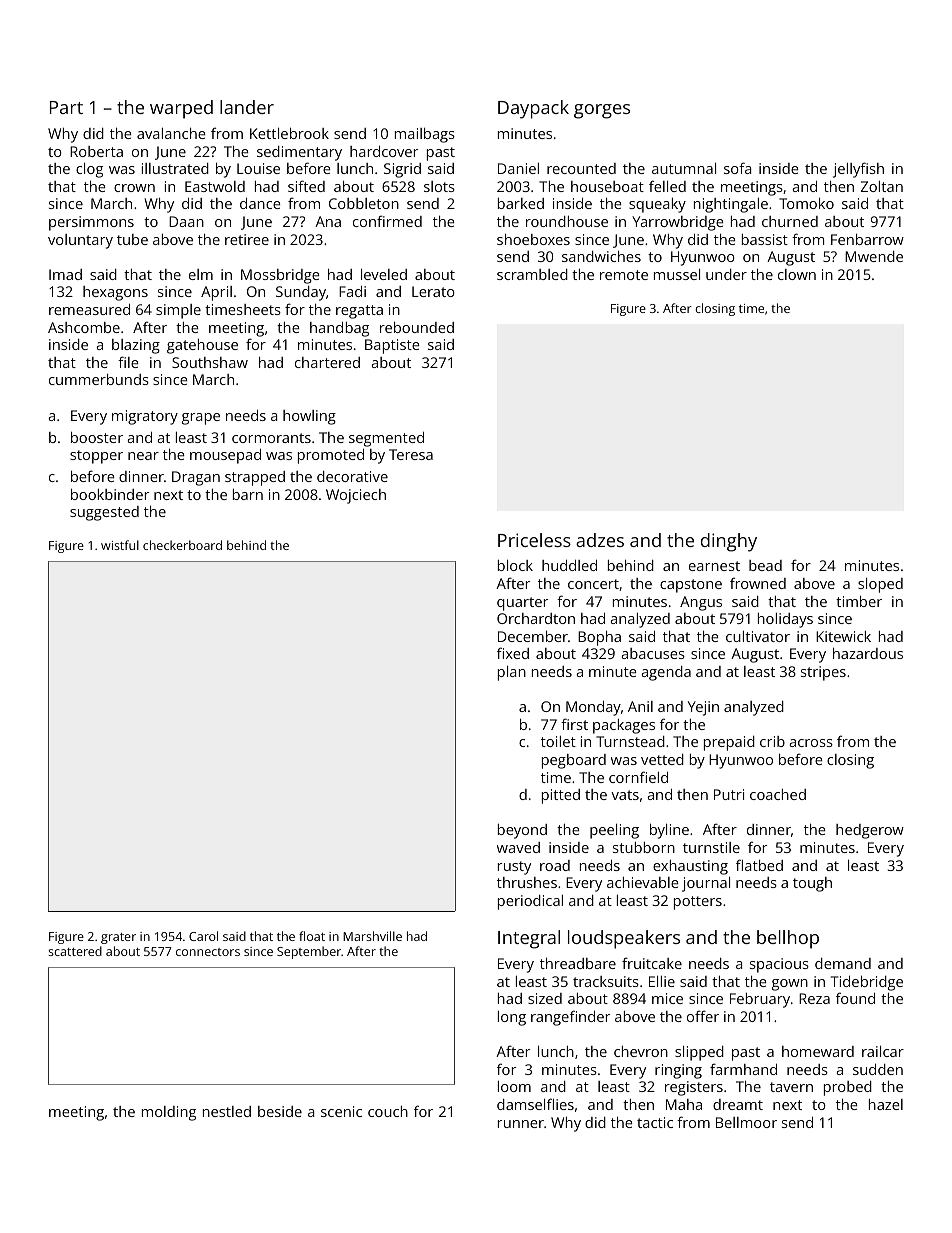  Describe the element at coordinates (880, 585) in the page. I see `sloped` at that location.
